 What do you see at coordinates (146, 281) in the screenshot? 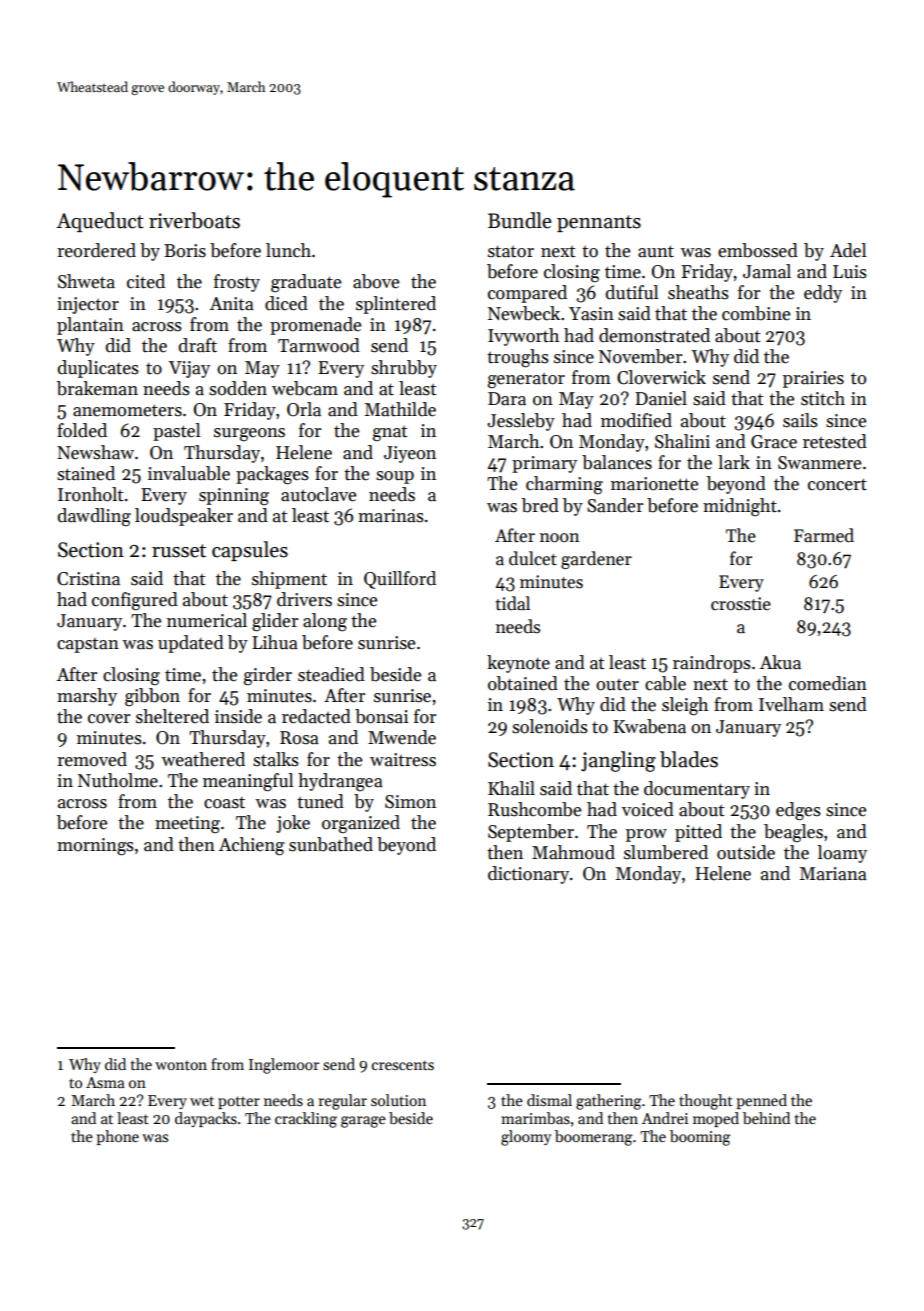
I see `cited` at bounding box center [146, 281].
